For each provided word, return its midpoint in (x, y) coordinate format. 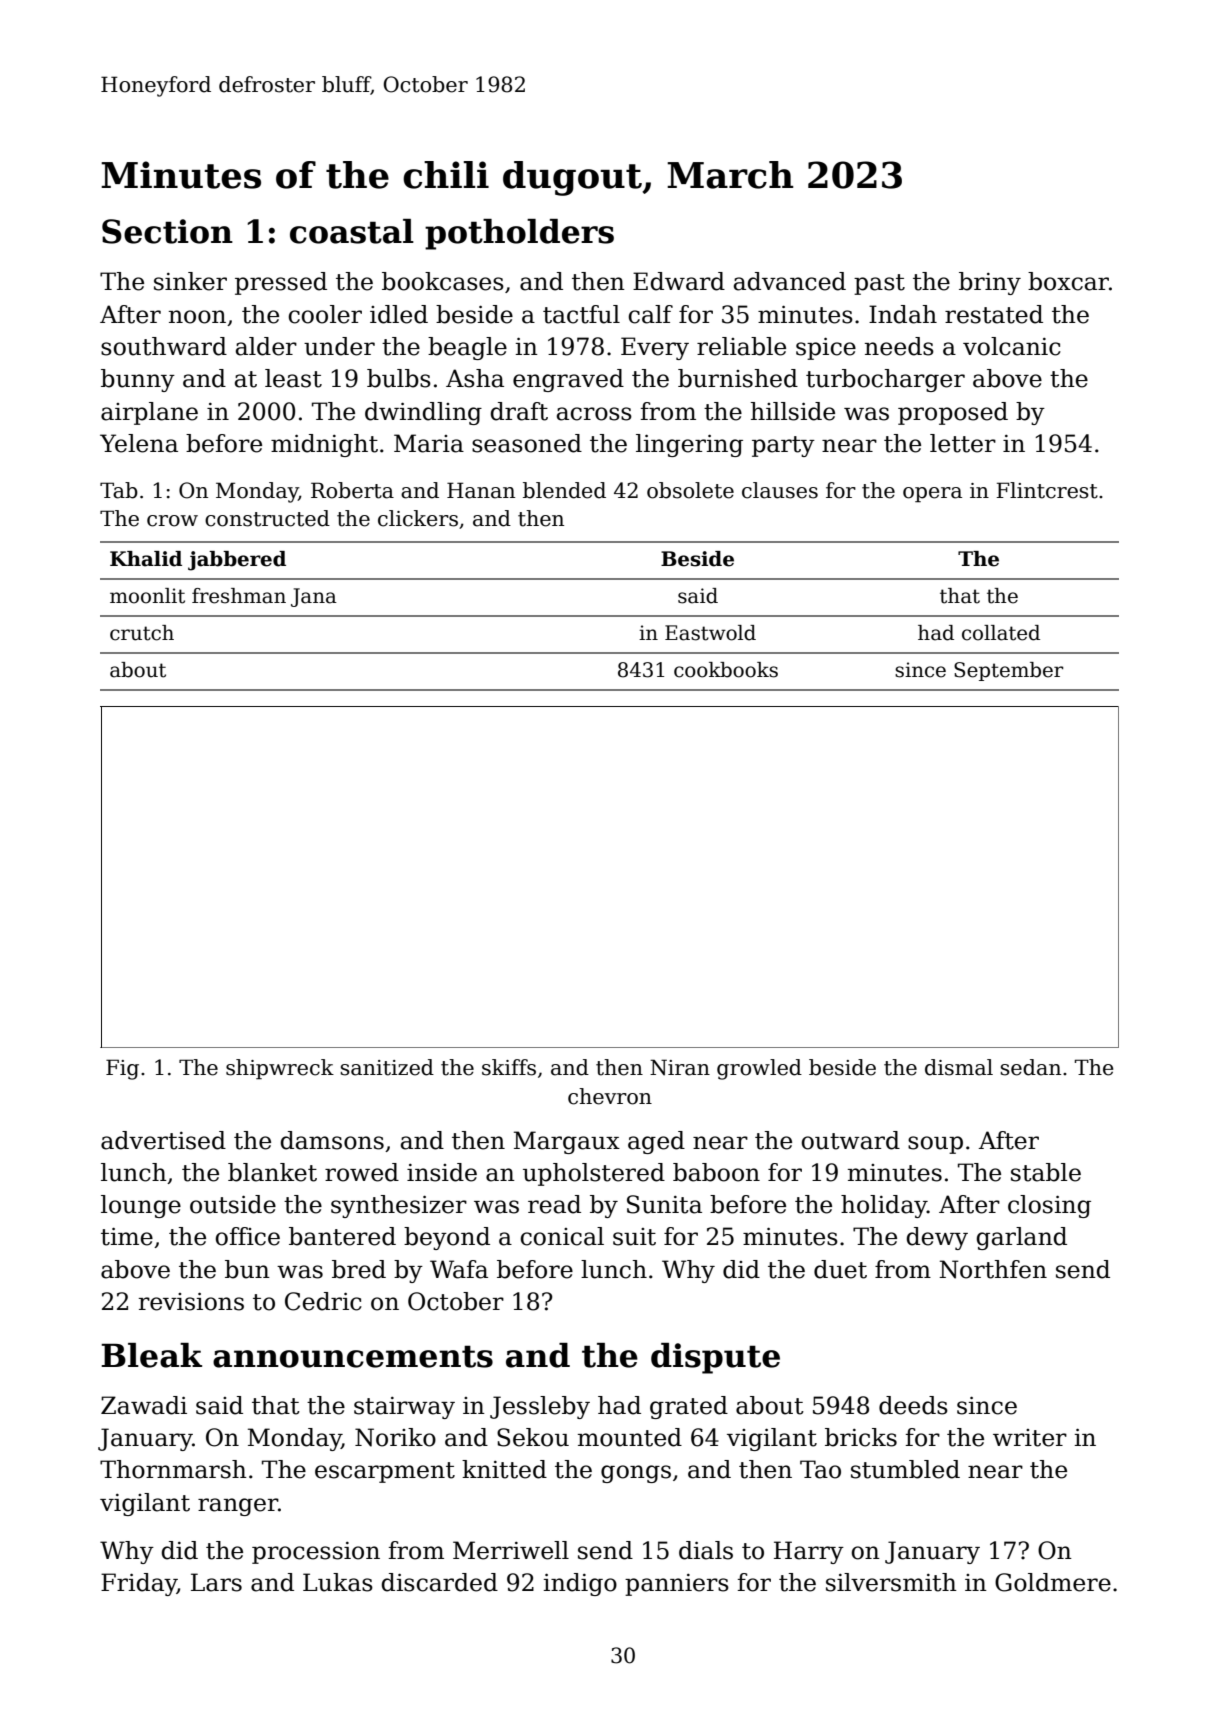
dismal (959, 1067)
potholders (519, 234)
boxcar (1068, 281)
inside (442, 1172)
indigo (580, 1584)
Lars (216, 1582)
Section (167, 231)
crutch (142, 633)
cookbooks (726, 670)
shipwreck (280, 1069)
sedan (1030, 1067)
